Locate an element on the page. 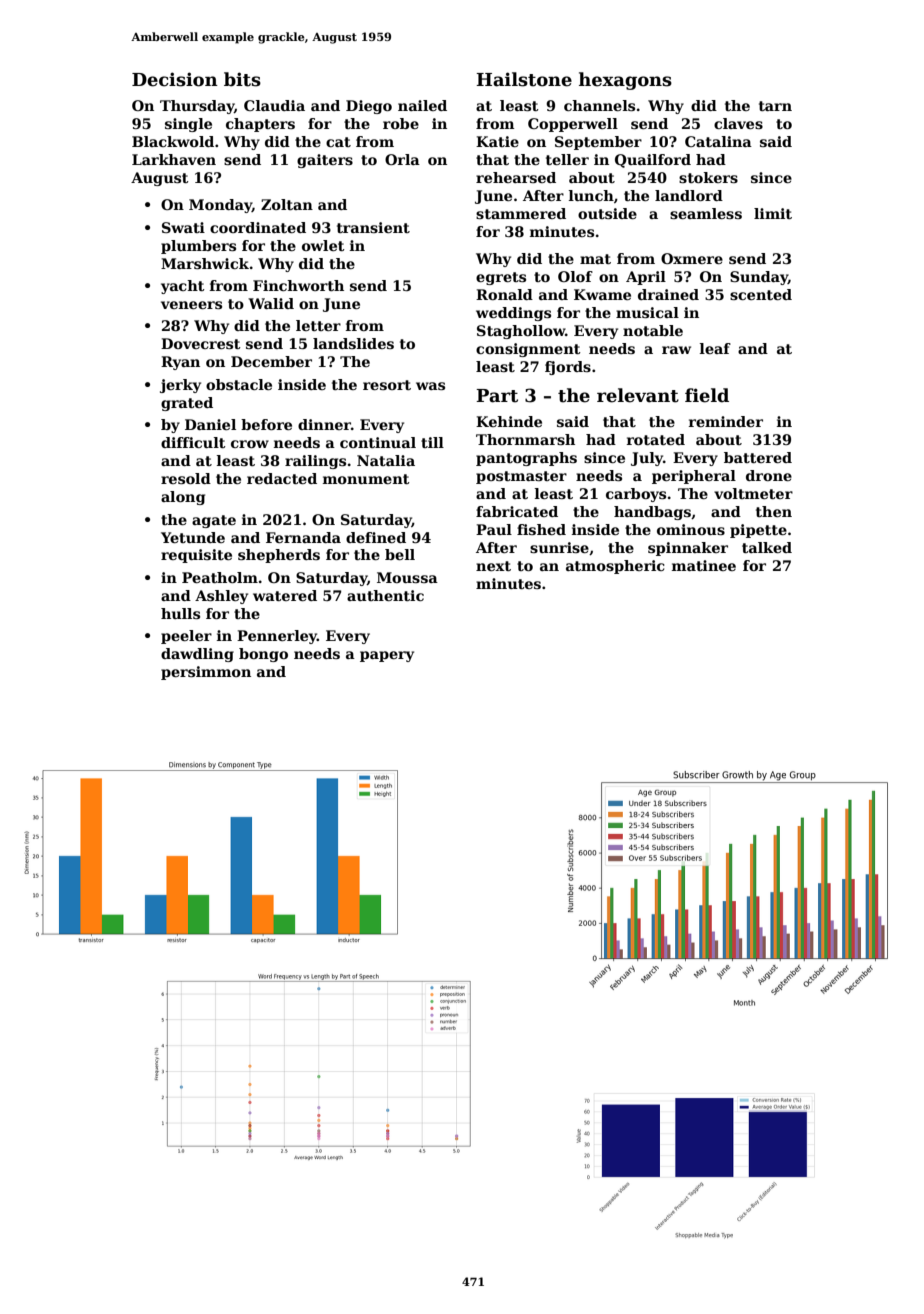 The height and width of the page is (1314, 924). chapters is located at coordinates (260, 125).
